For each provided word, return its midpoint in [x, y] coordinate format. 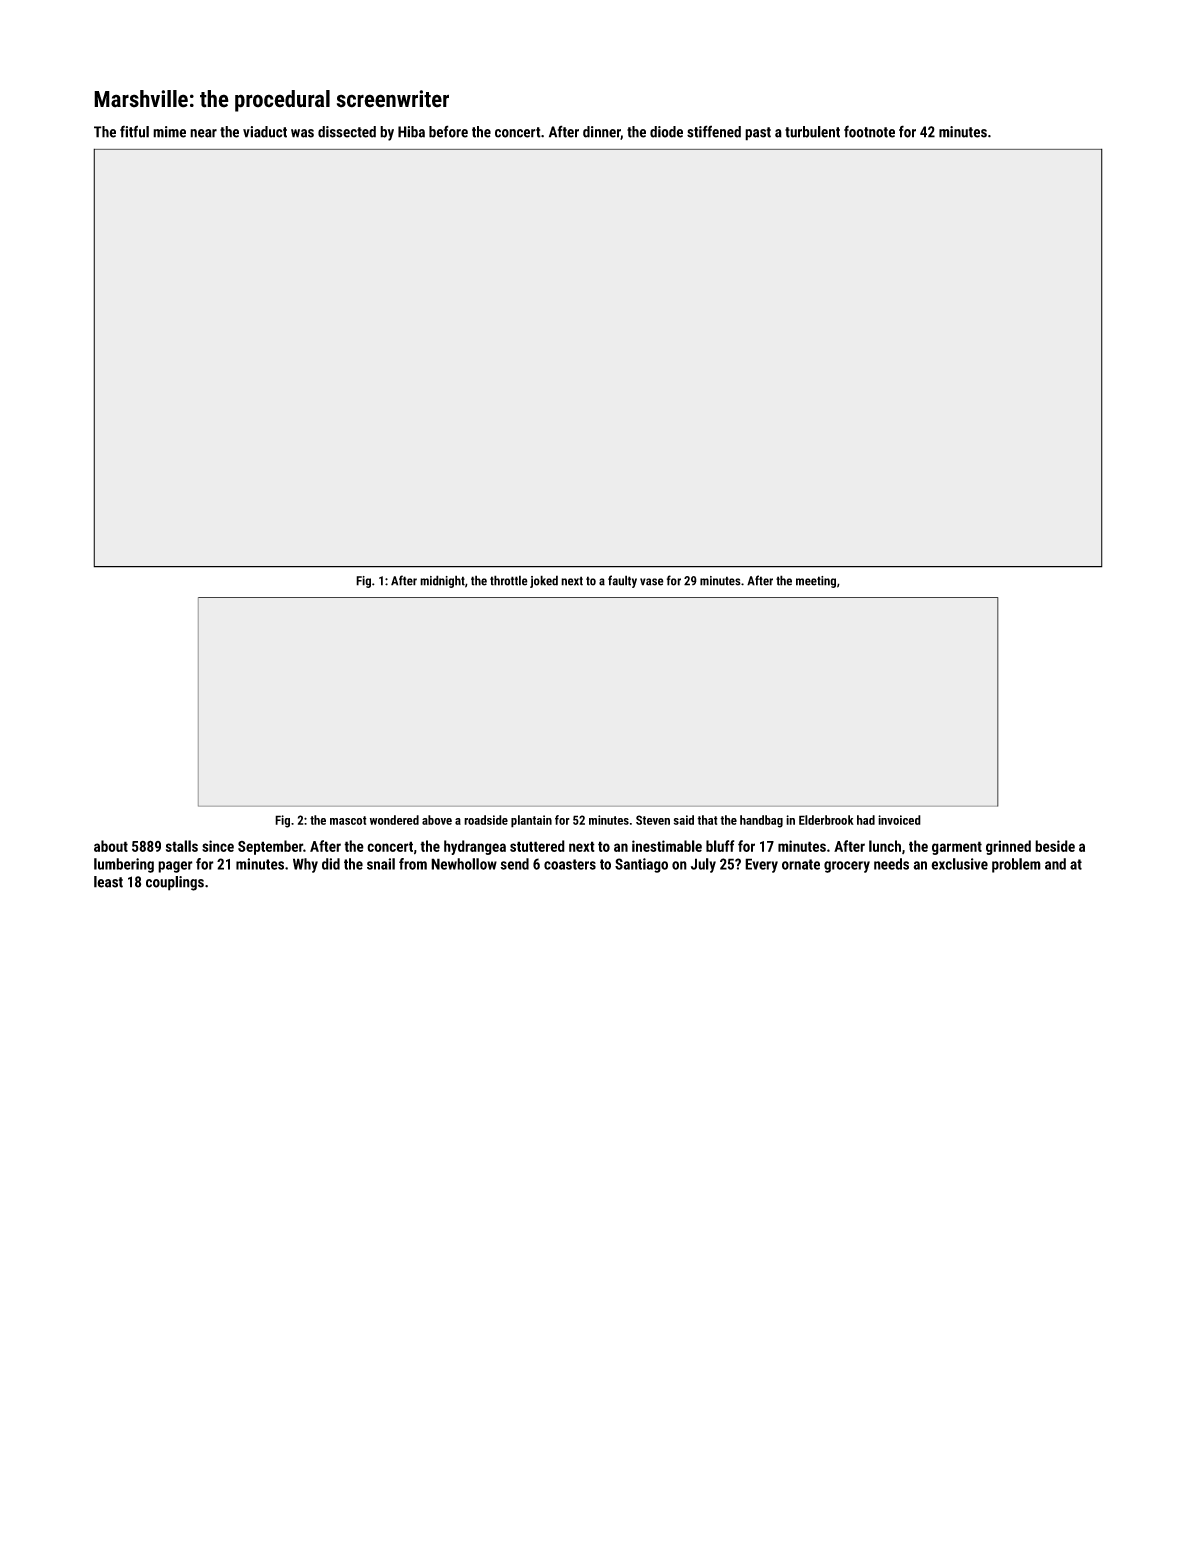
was [302, 133]
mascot [348, 820]
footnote [869, 131]
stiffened [714, 131]
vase [652, 582]
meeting [816, 582]
